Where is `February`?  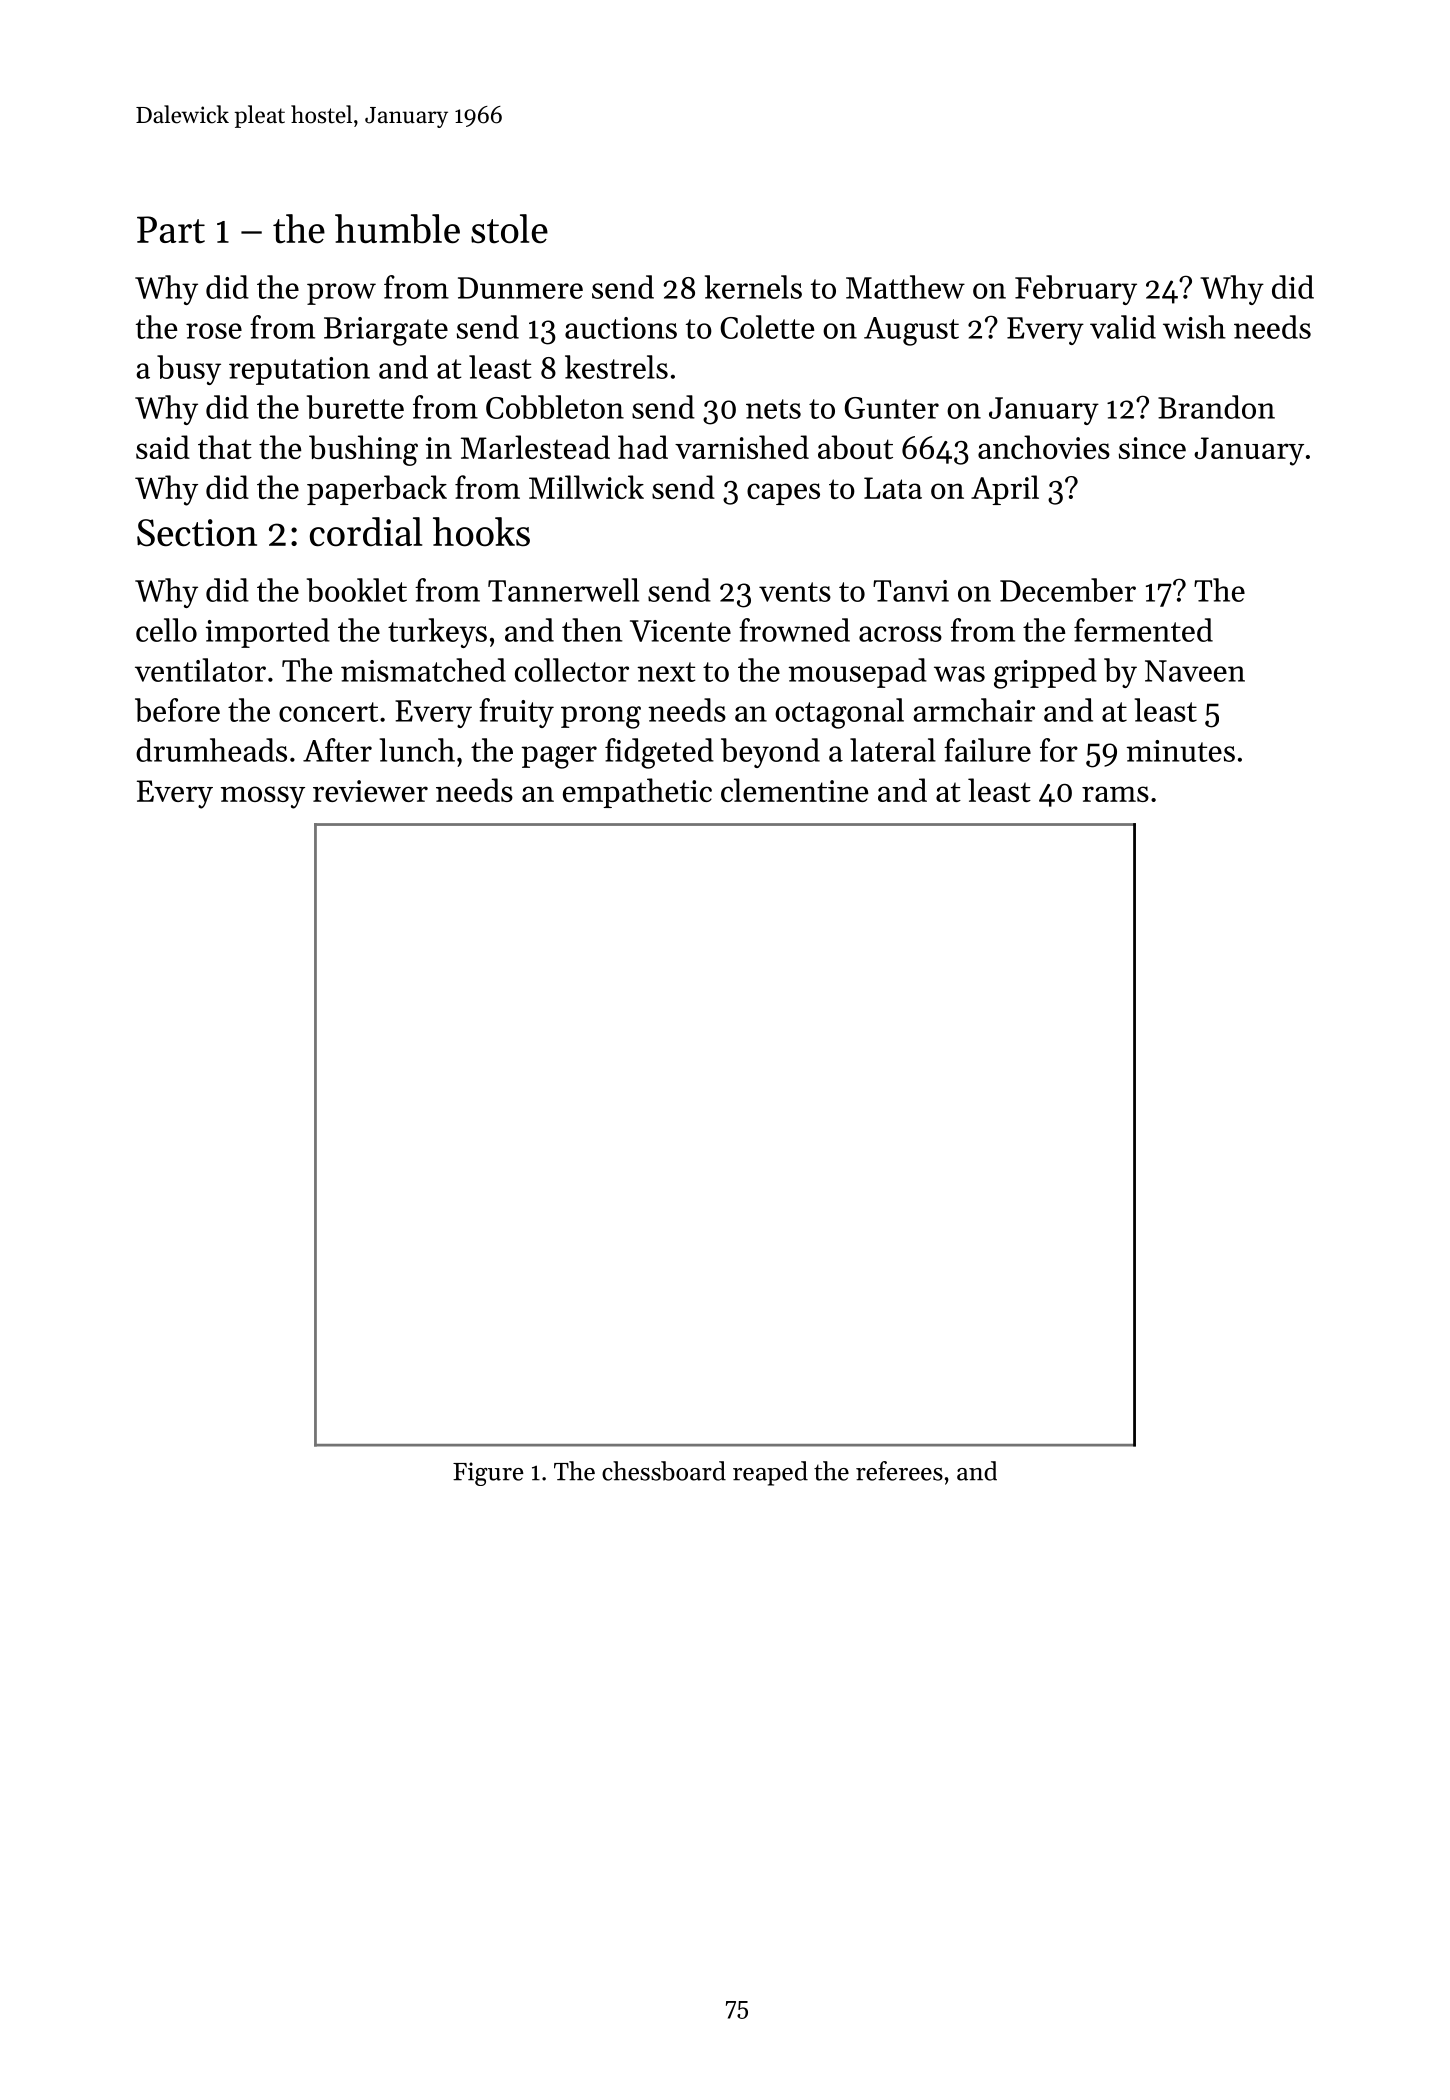 February is located at coordinates (1076, 290).
